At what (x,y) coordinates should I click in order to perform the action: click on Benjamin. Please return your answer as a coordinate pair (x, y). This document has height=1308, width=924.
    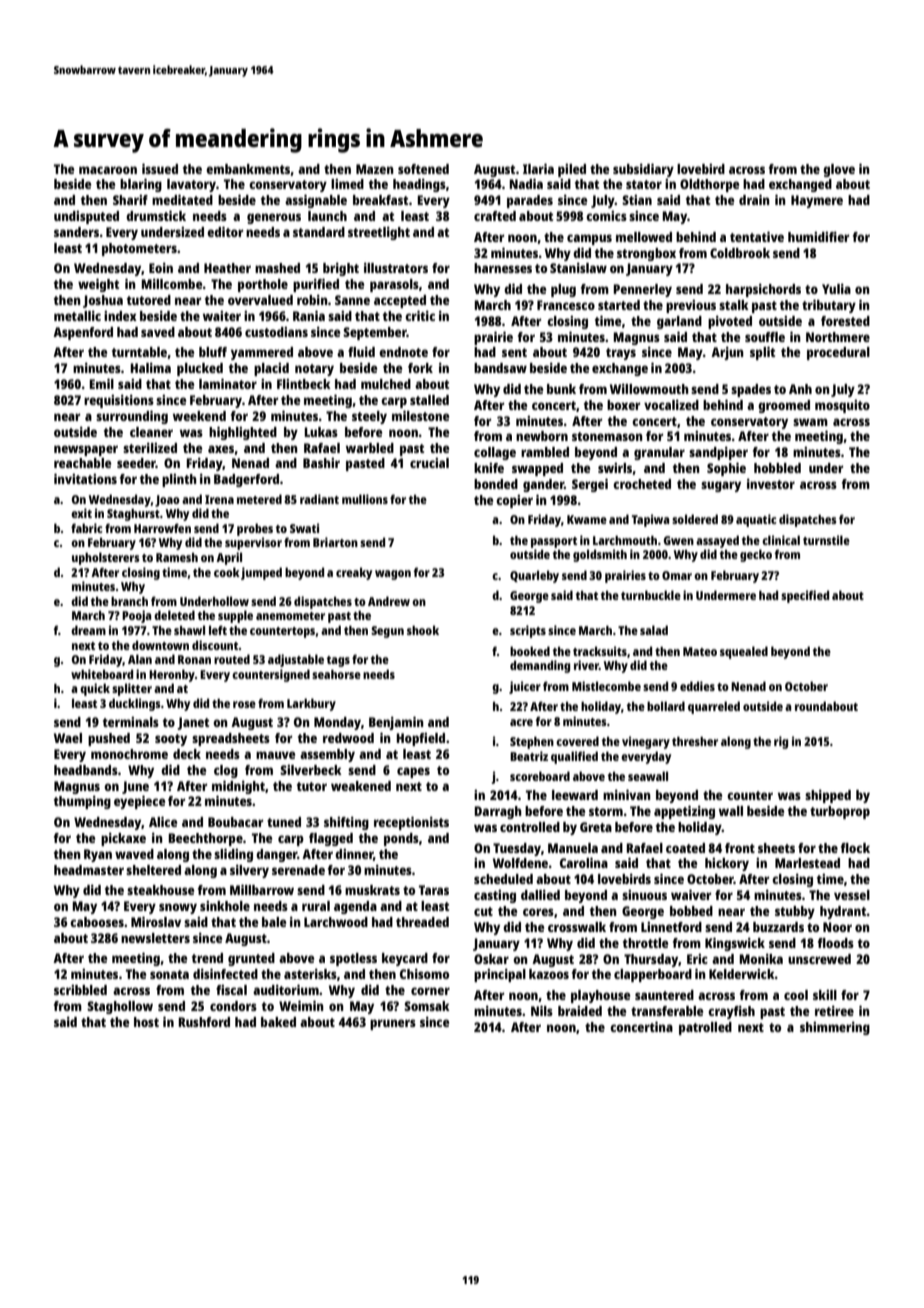
    Looking at the image, I should click on (396, 723).
